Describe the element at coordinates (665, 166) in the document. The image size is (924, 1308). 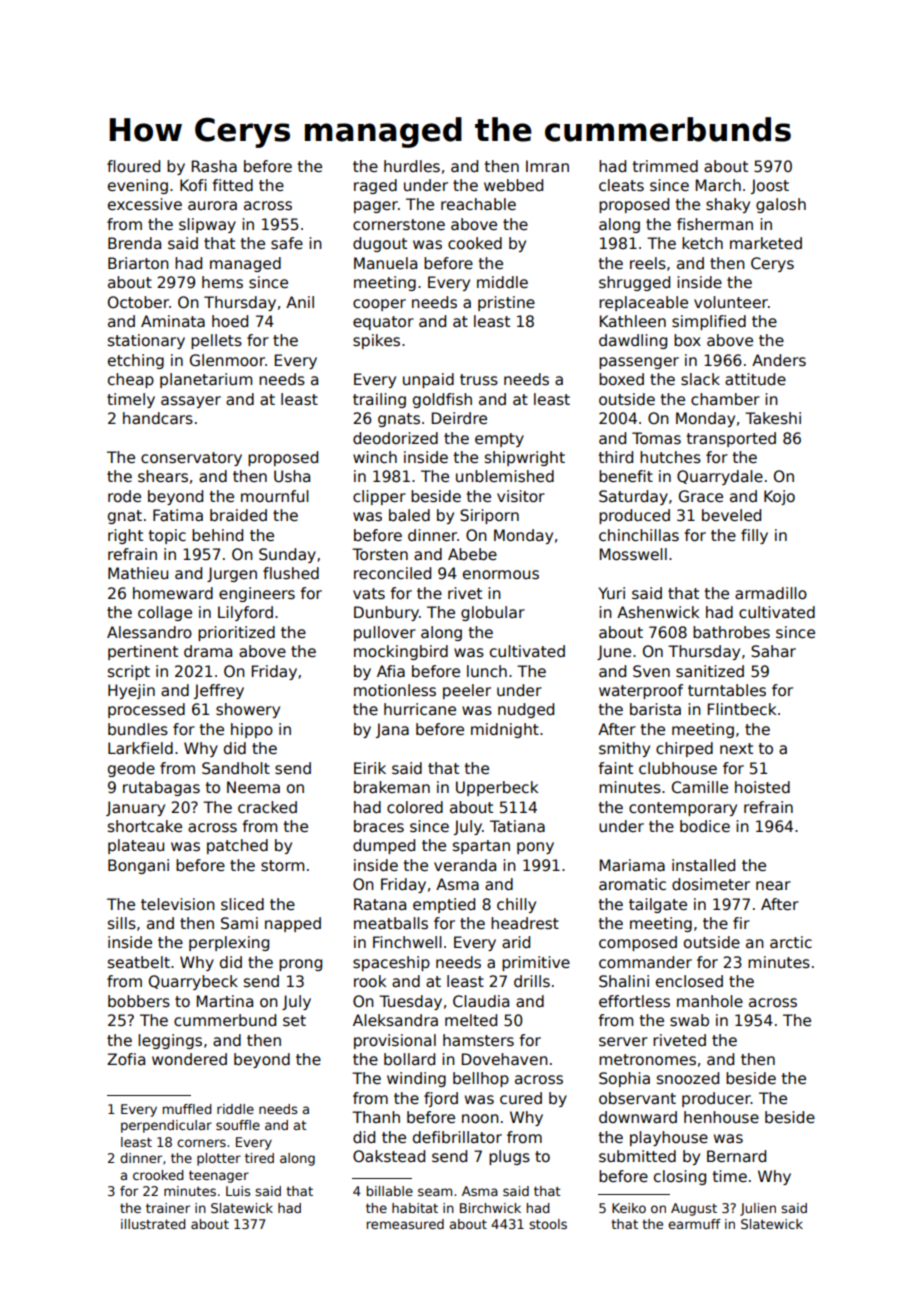
I see `trimmed` at that location.
